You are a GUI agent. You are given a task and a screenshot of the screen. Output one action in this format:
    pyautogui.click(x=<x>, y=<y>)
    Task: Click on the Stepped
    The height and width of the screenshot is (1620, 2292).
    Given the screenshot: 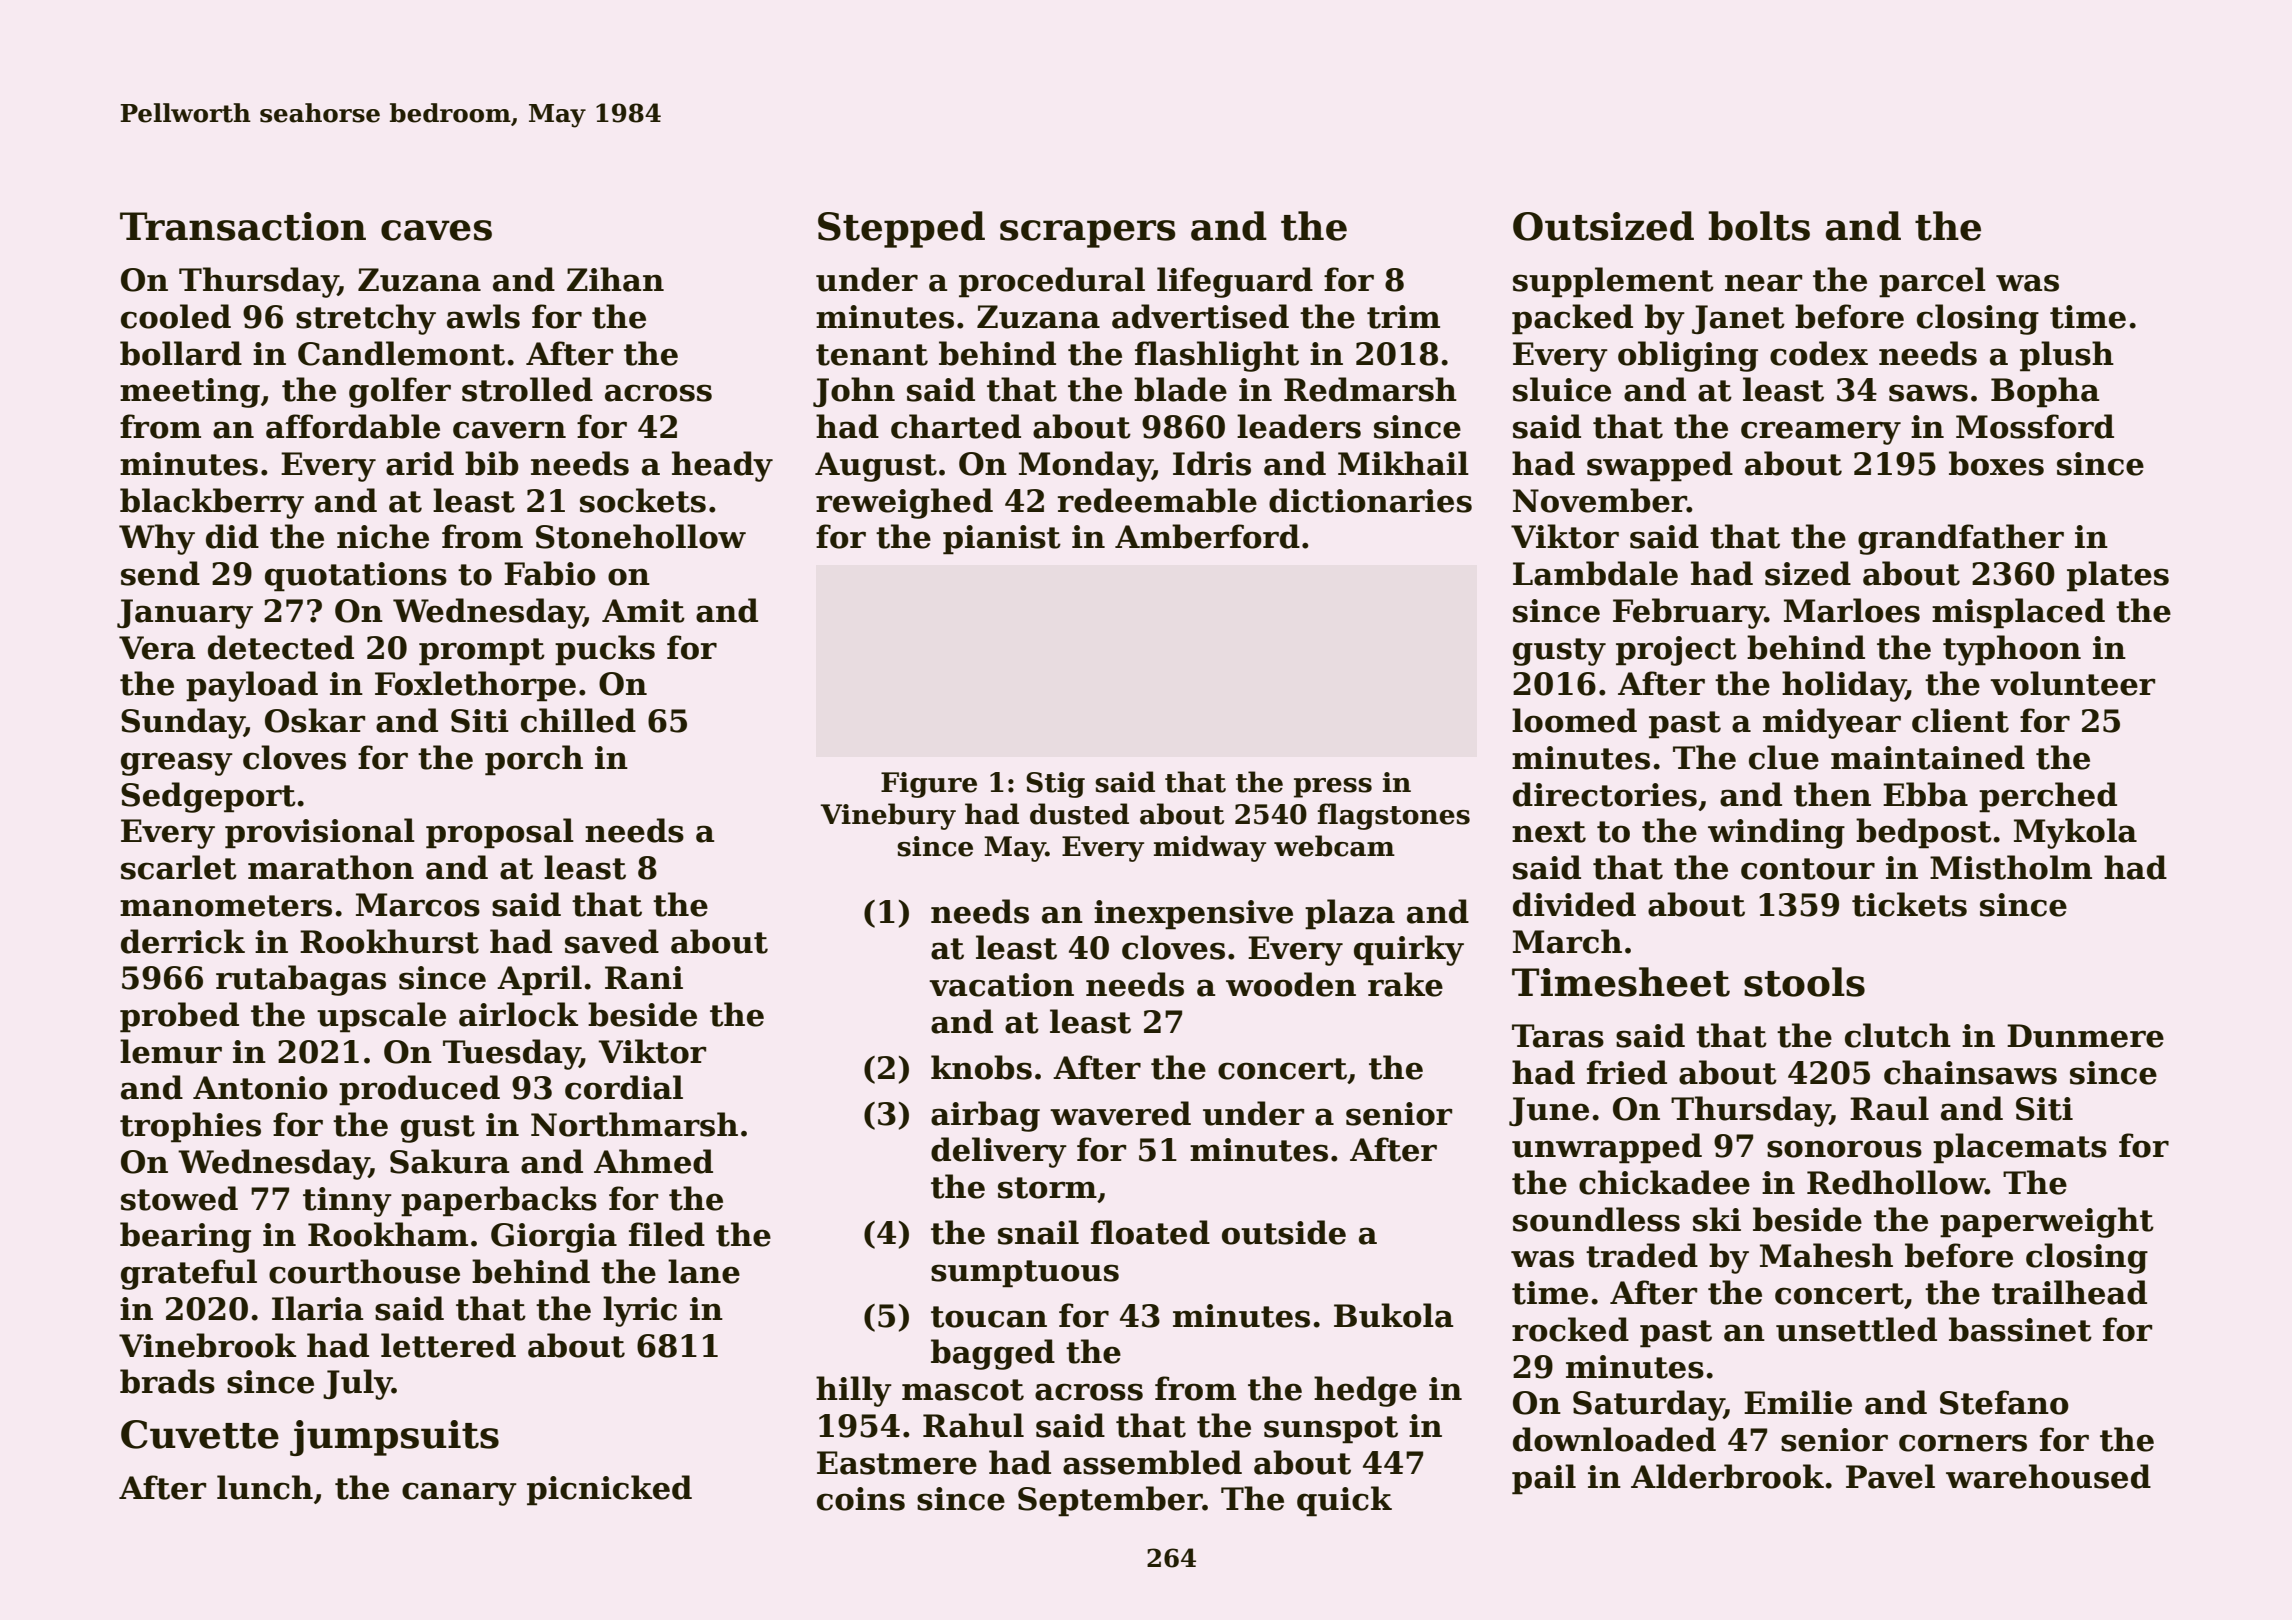 What is the action you would take?
    pyautogui.click(x=901, y=229)
